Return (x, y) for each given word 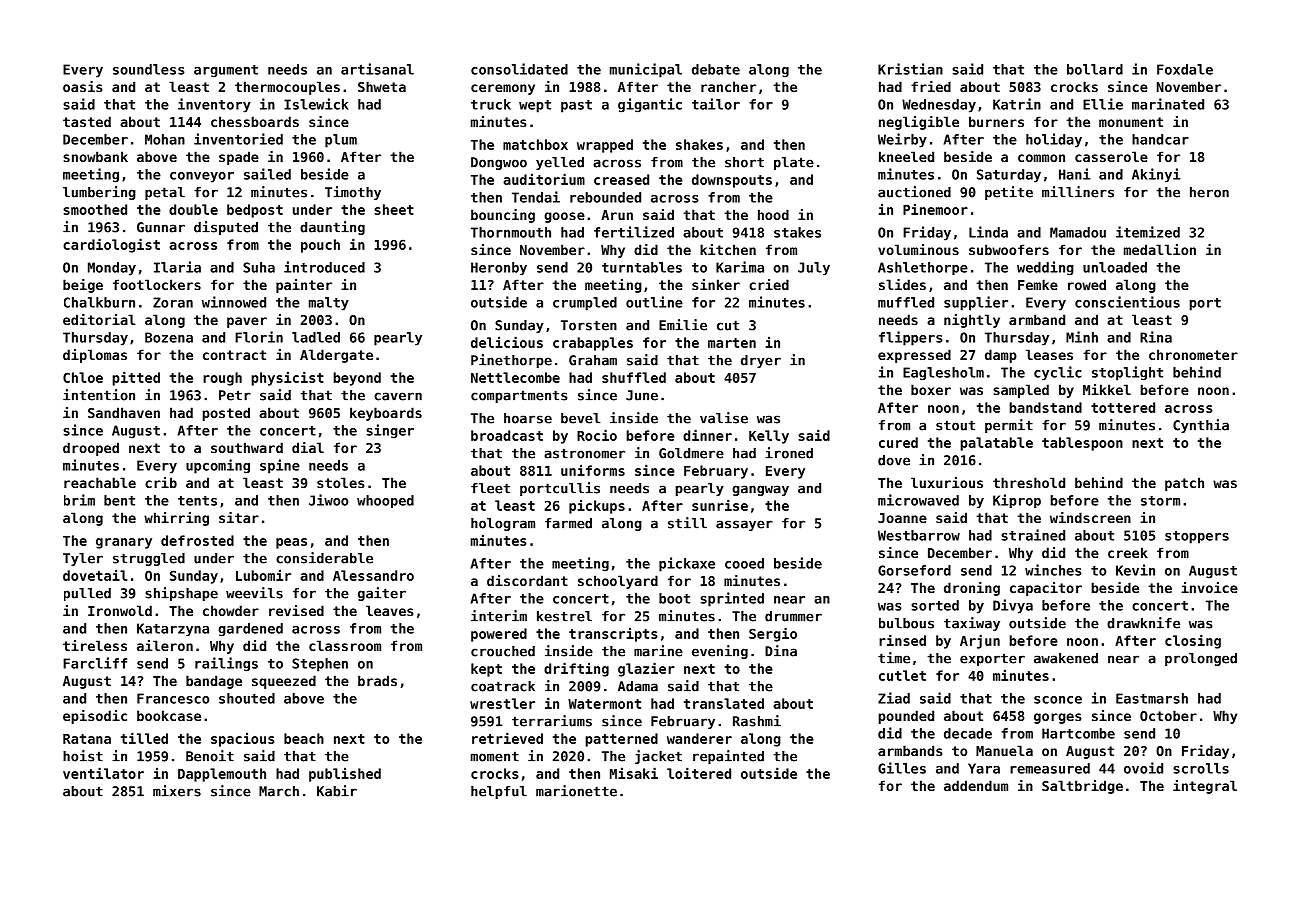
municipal (646, 70)
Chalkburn (99, 302)
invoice (1209, 587)
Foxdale (1185, 69)
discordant (527, 580)
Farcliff (95, 663)
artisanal (377, 69)
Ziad (894, 698)
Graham (593, 360)
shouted (247, 698)
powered (499, 635)
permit (1009, 426)
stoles (341, 482)
